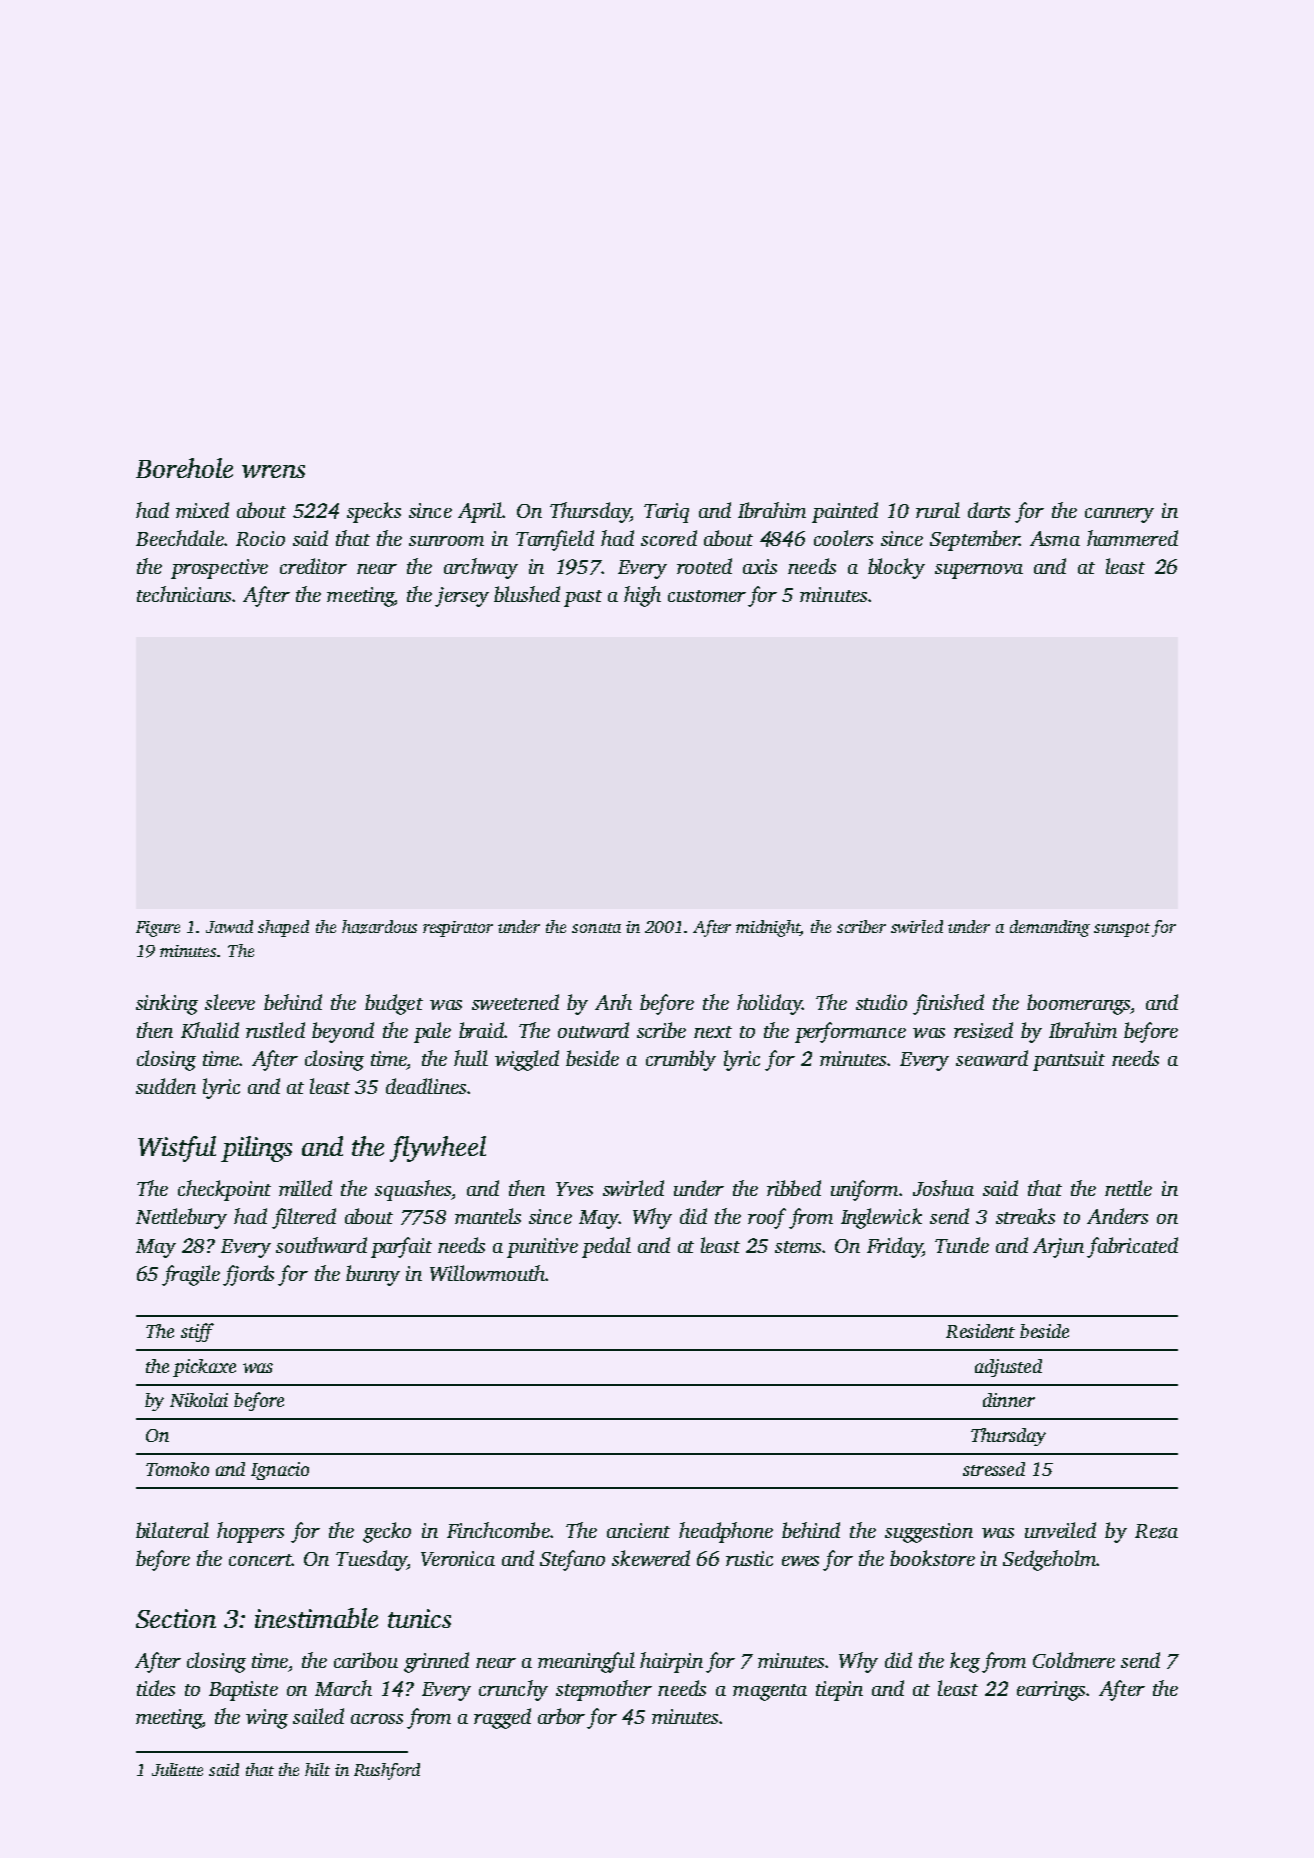  I want to click on budget, so click(394, 1004).
